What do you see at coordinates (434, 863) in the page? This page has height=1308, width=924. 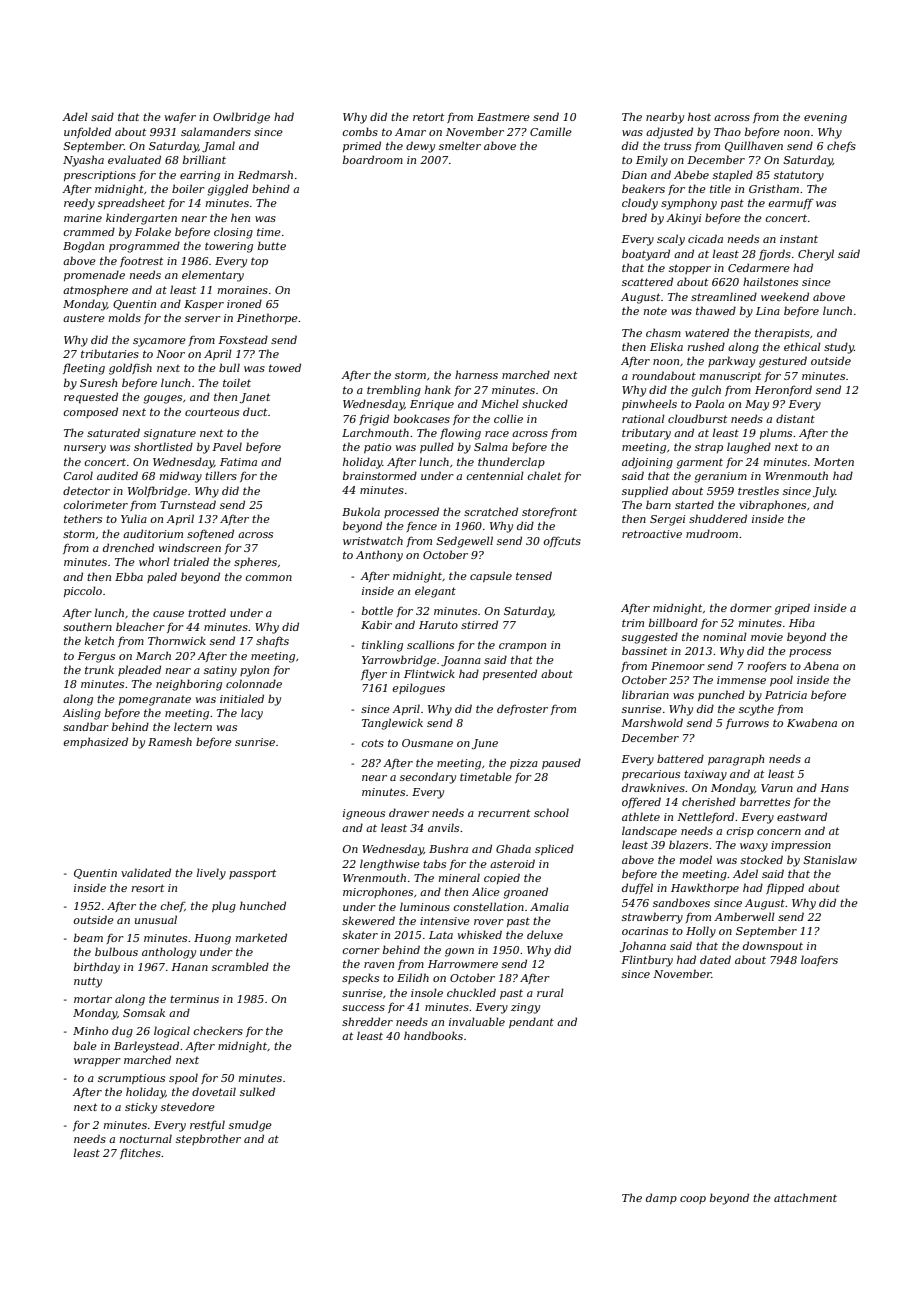 I see `tabs` at bounding box center [434, 863].
